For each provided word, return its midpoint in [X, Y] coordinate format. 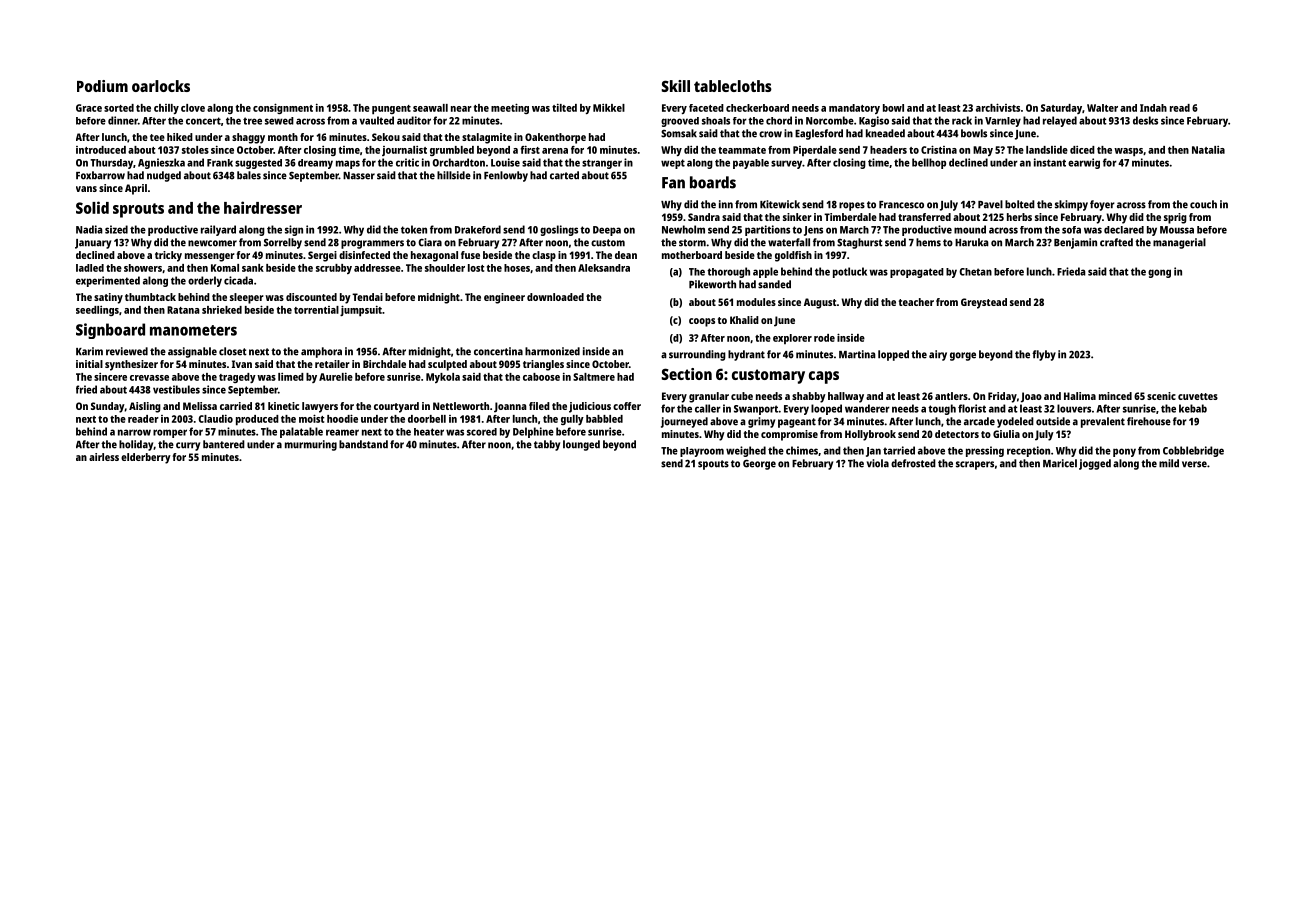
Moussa [1177, 230]
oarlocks [161, 86]
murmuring [311, 445]
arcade [979, 421]
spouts [713, 465]
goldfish [793, 256]
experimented [108, 281]
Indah [1153, 108]
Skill [676, 86]
